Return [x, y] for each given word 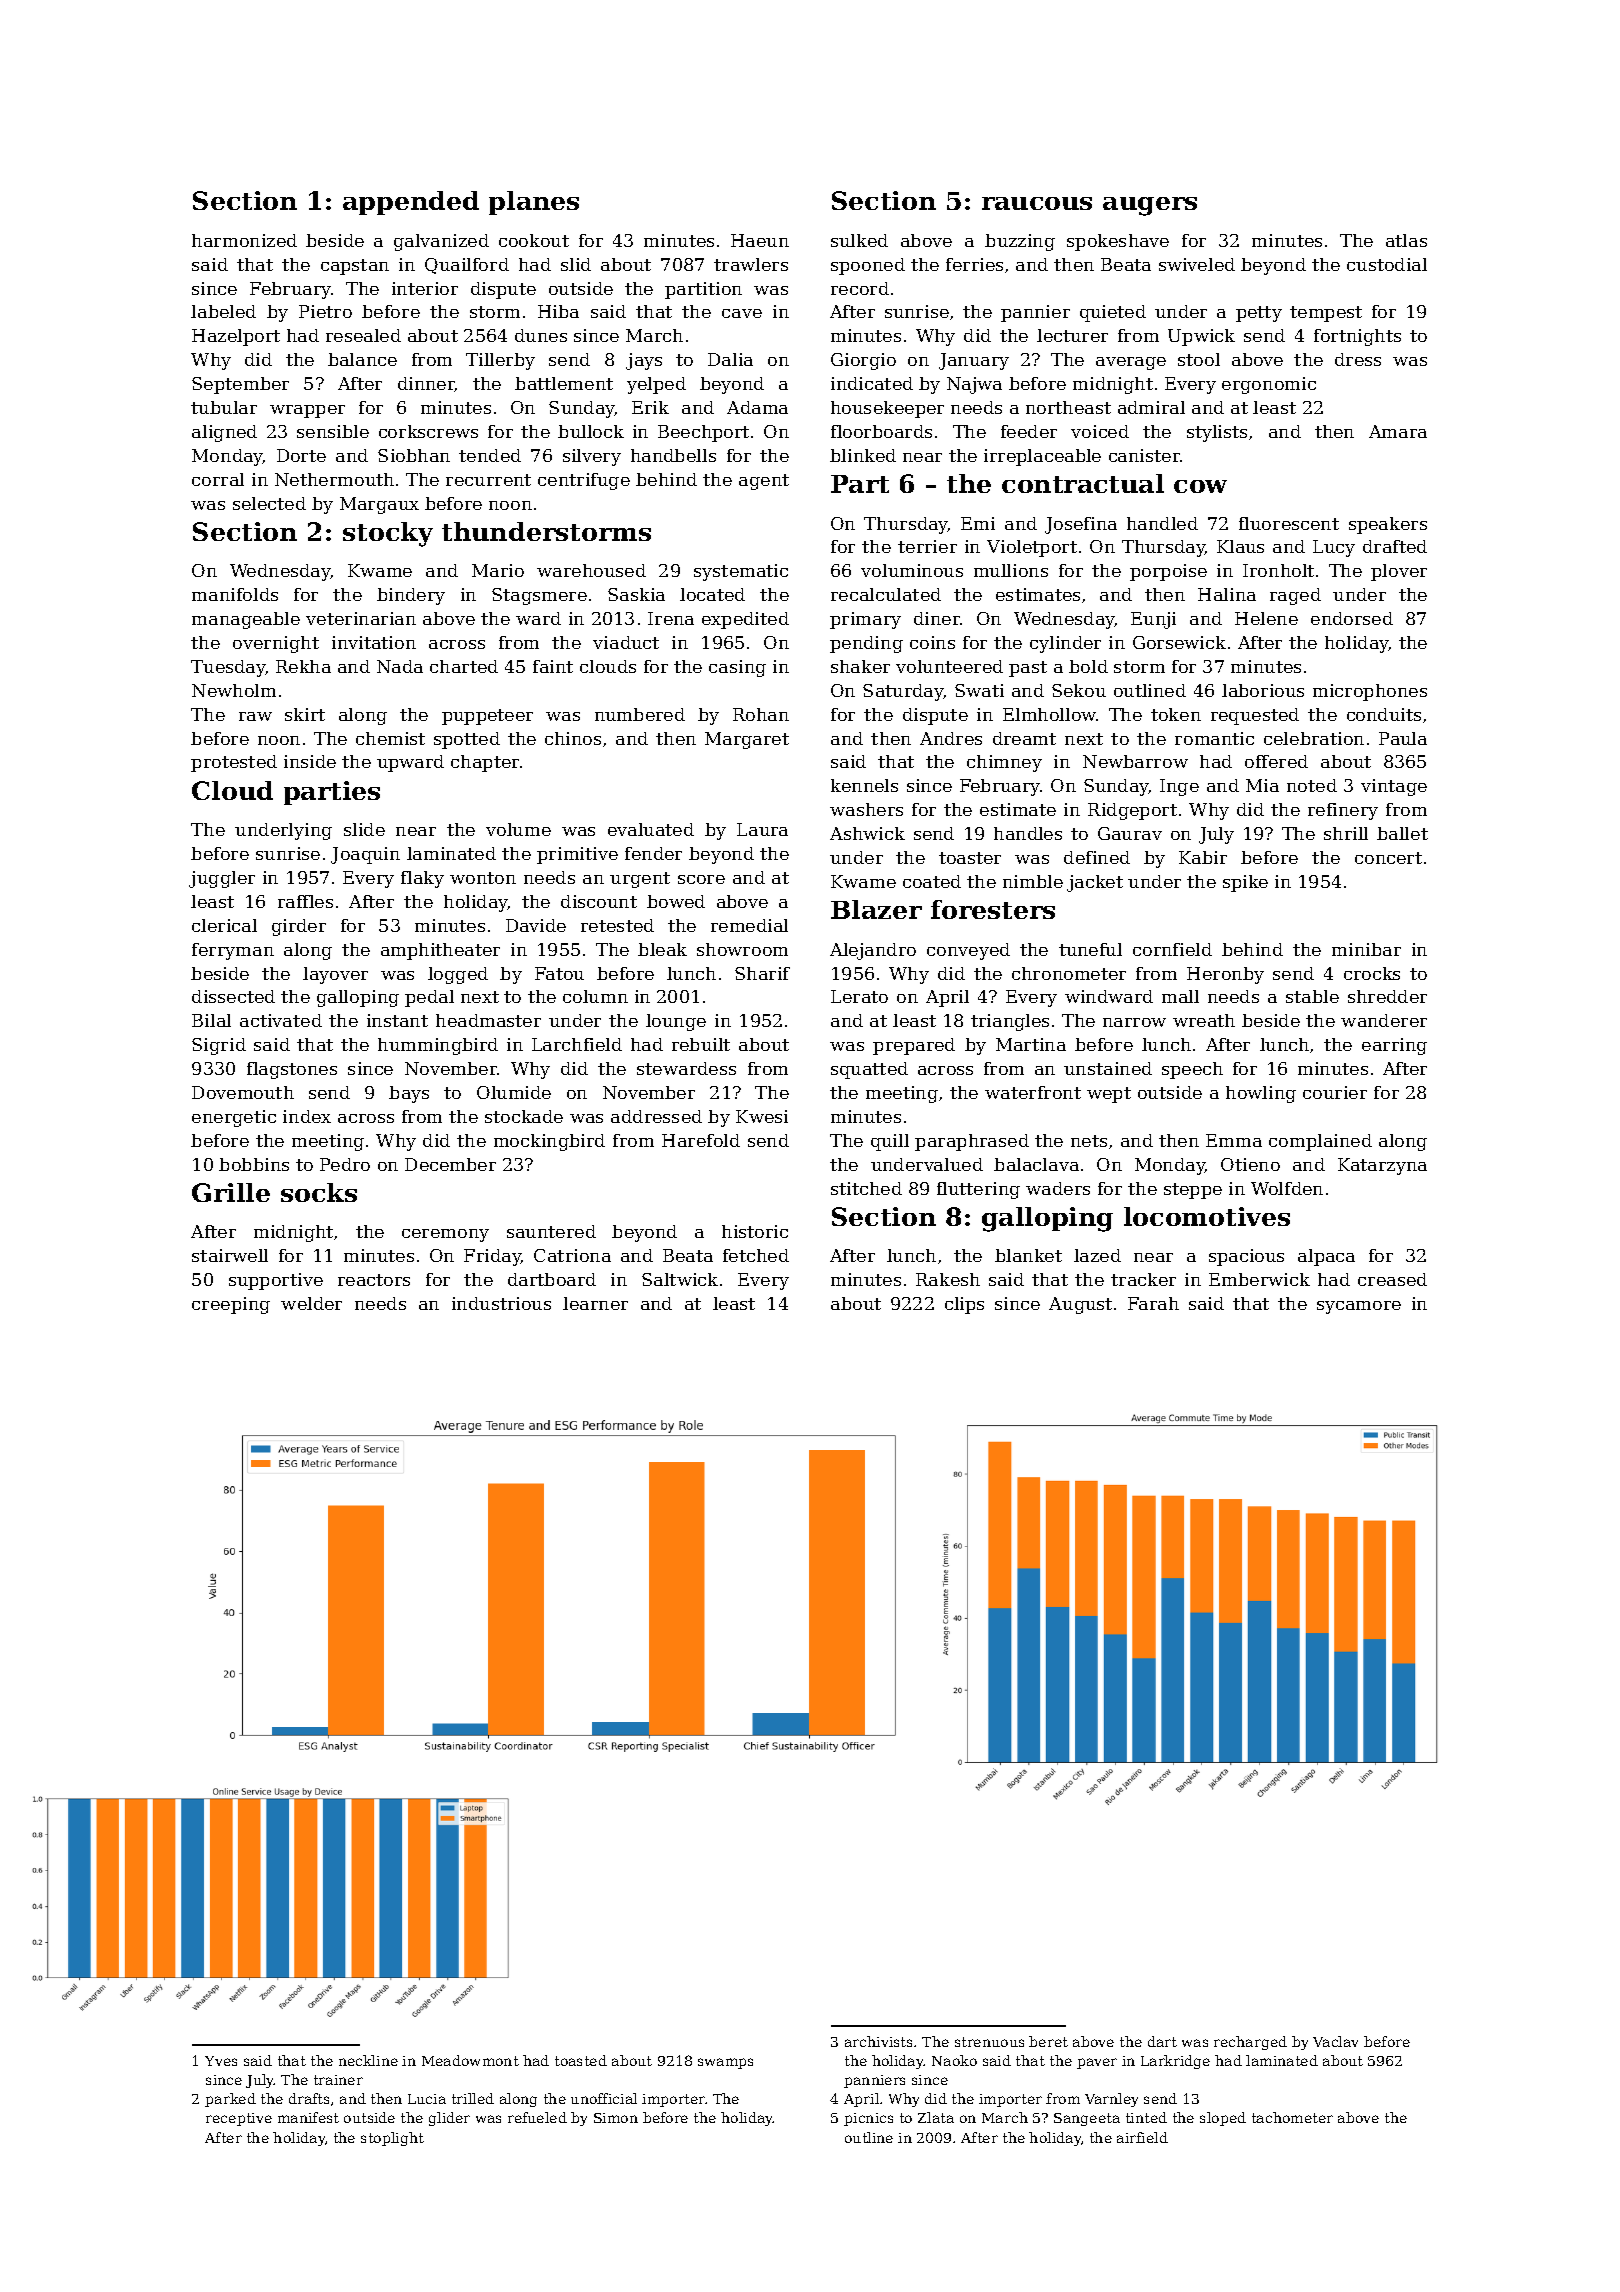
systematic [741, 572]
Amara [1398, 431]
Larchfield [577, 1044]
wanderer [1384, 1020]
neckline [368, 2060]
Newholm [234, 690]
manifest [308, 2117]
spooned [868, 266]
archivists [878, 2041]
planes [534, 203]
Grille [231, 1192]
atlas [1406, 240]
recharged [1250, 2043]
